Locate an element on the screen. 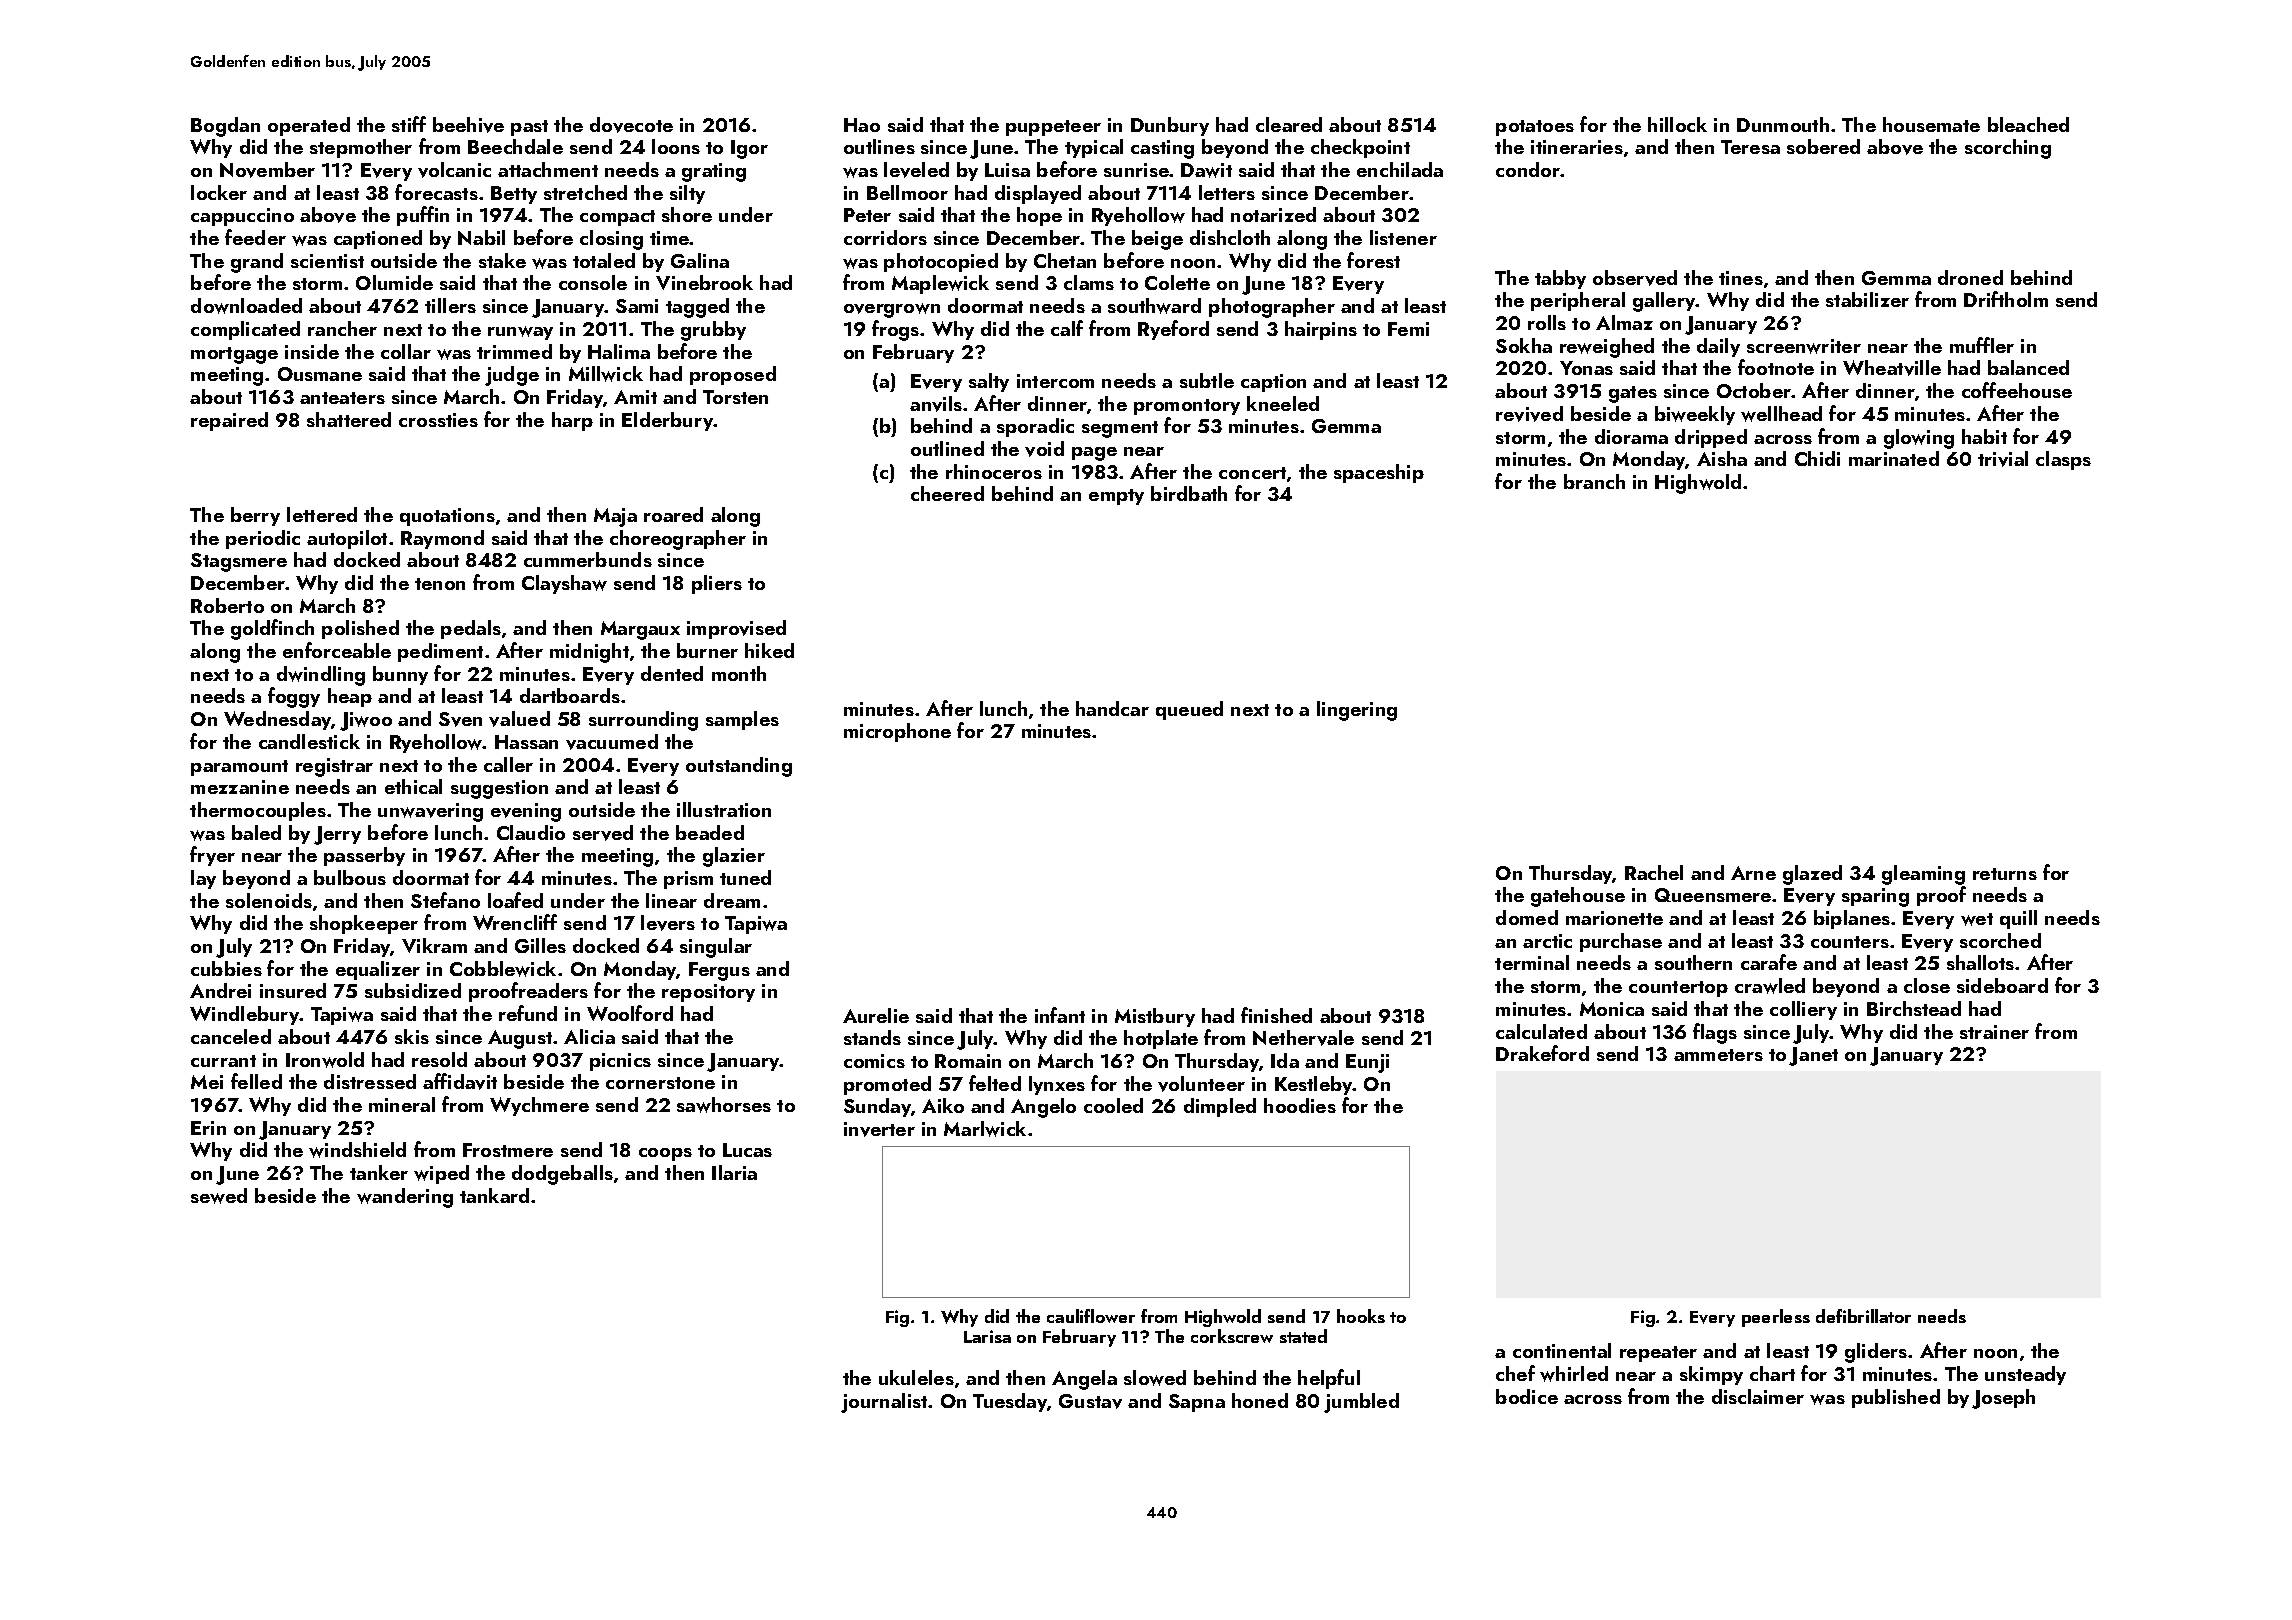 Image resolution: width=2292 pixels, height=1620 pixels. unsteady is located at coordinates (2025, 1375).
